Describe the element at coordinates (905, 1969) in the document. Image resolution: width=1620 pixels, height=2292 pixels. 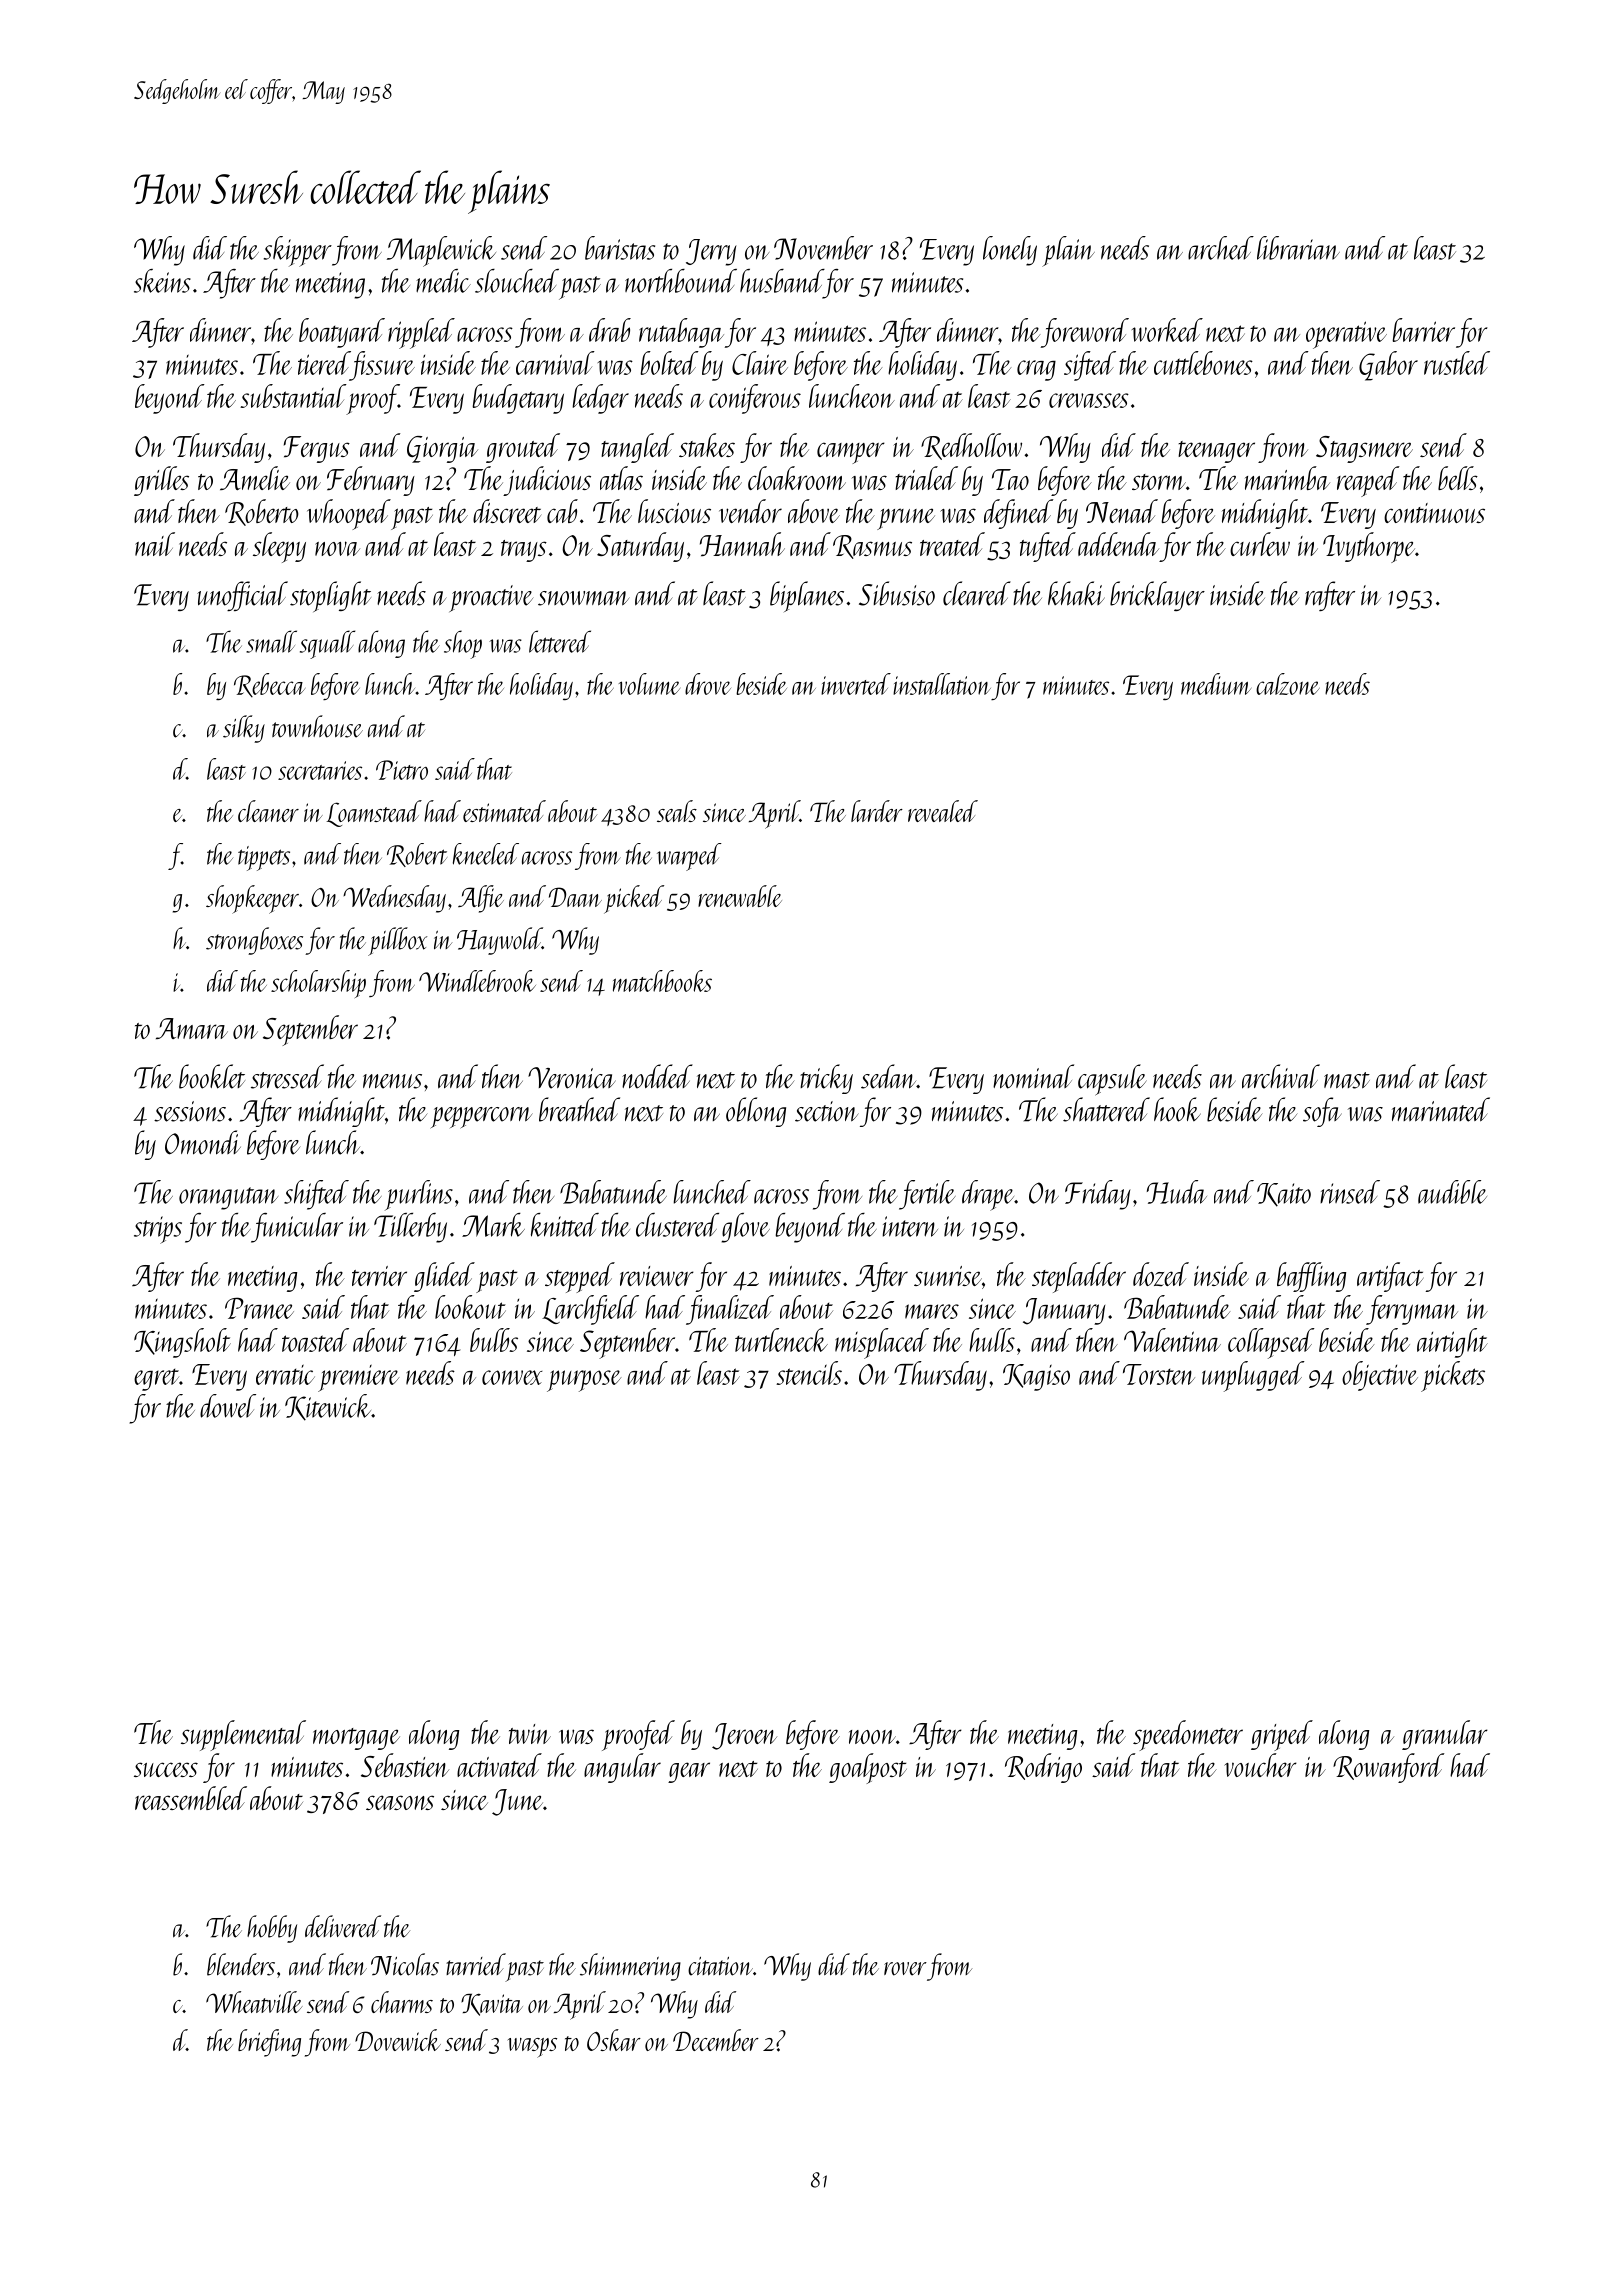
I see `rover` at that location.
